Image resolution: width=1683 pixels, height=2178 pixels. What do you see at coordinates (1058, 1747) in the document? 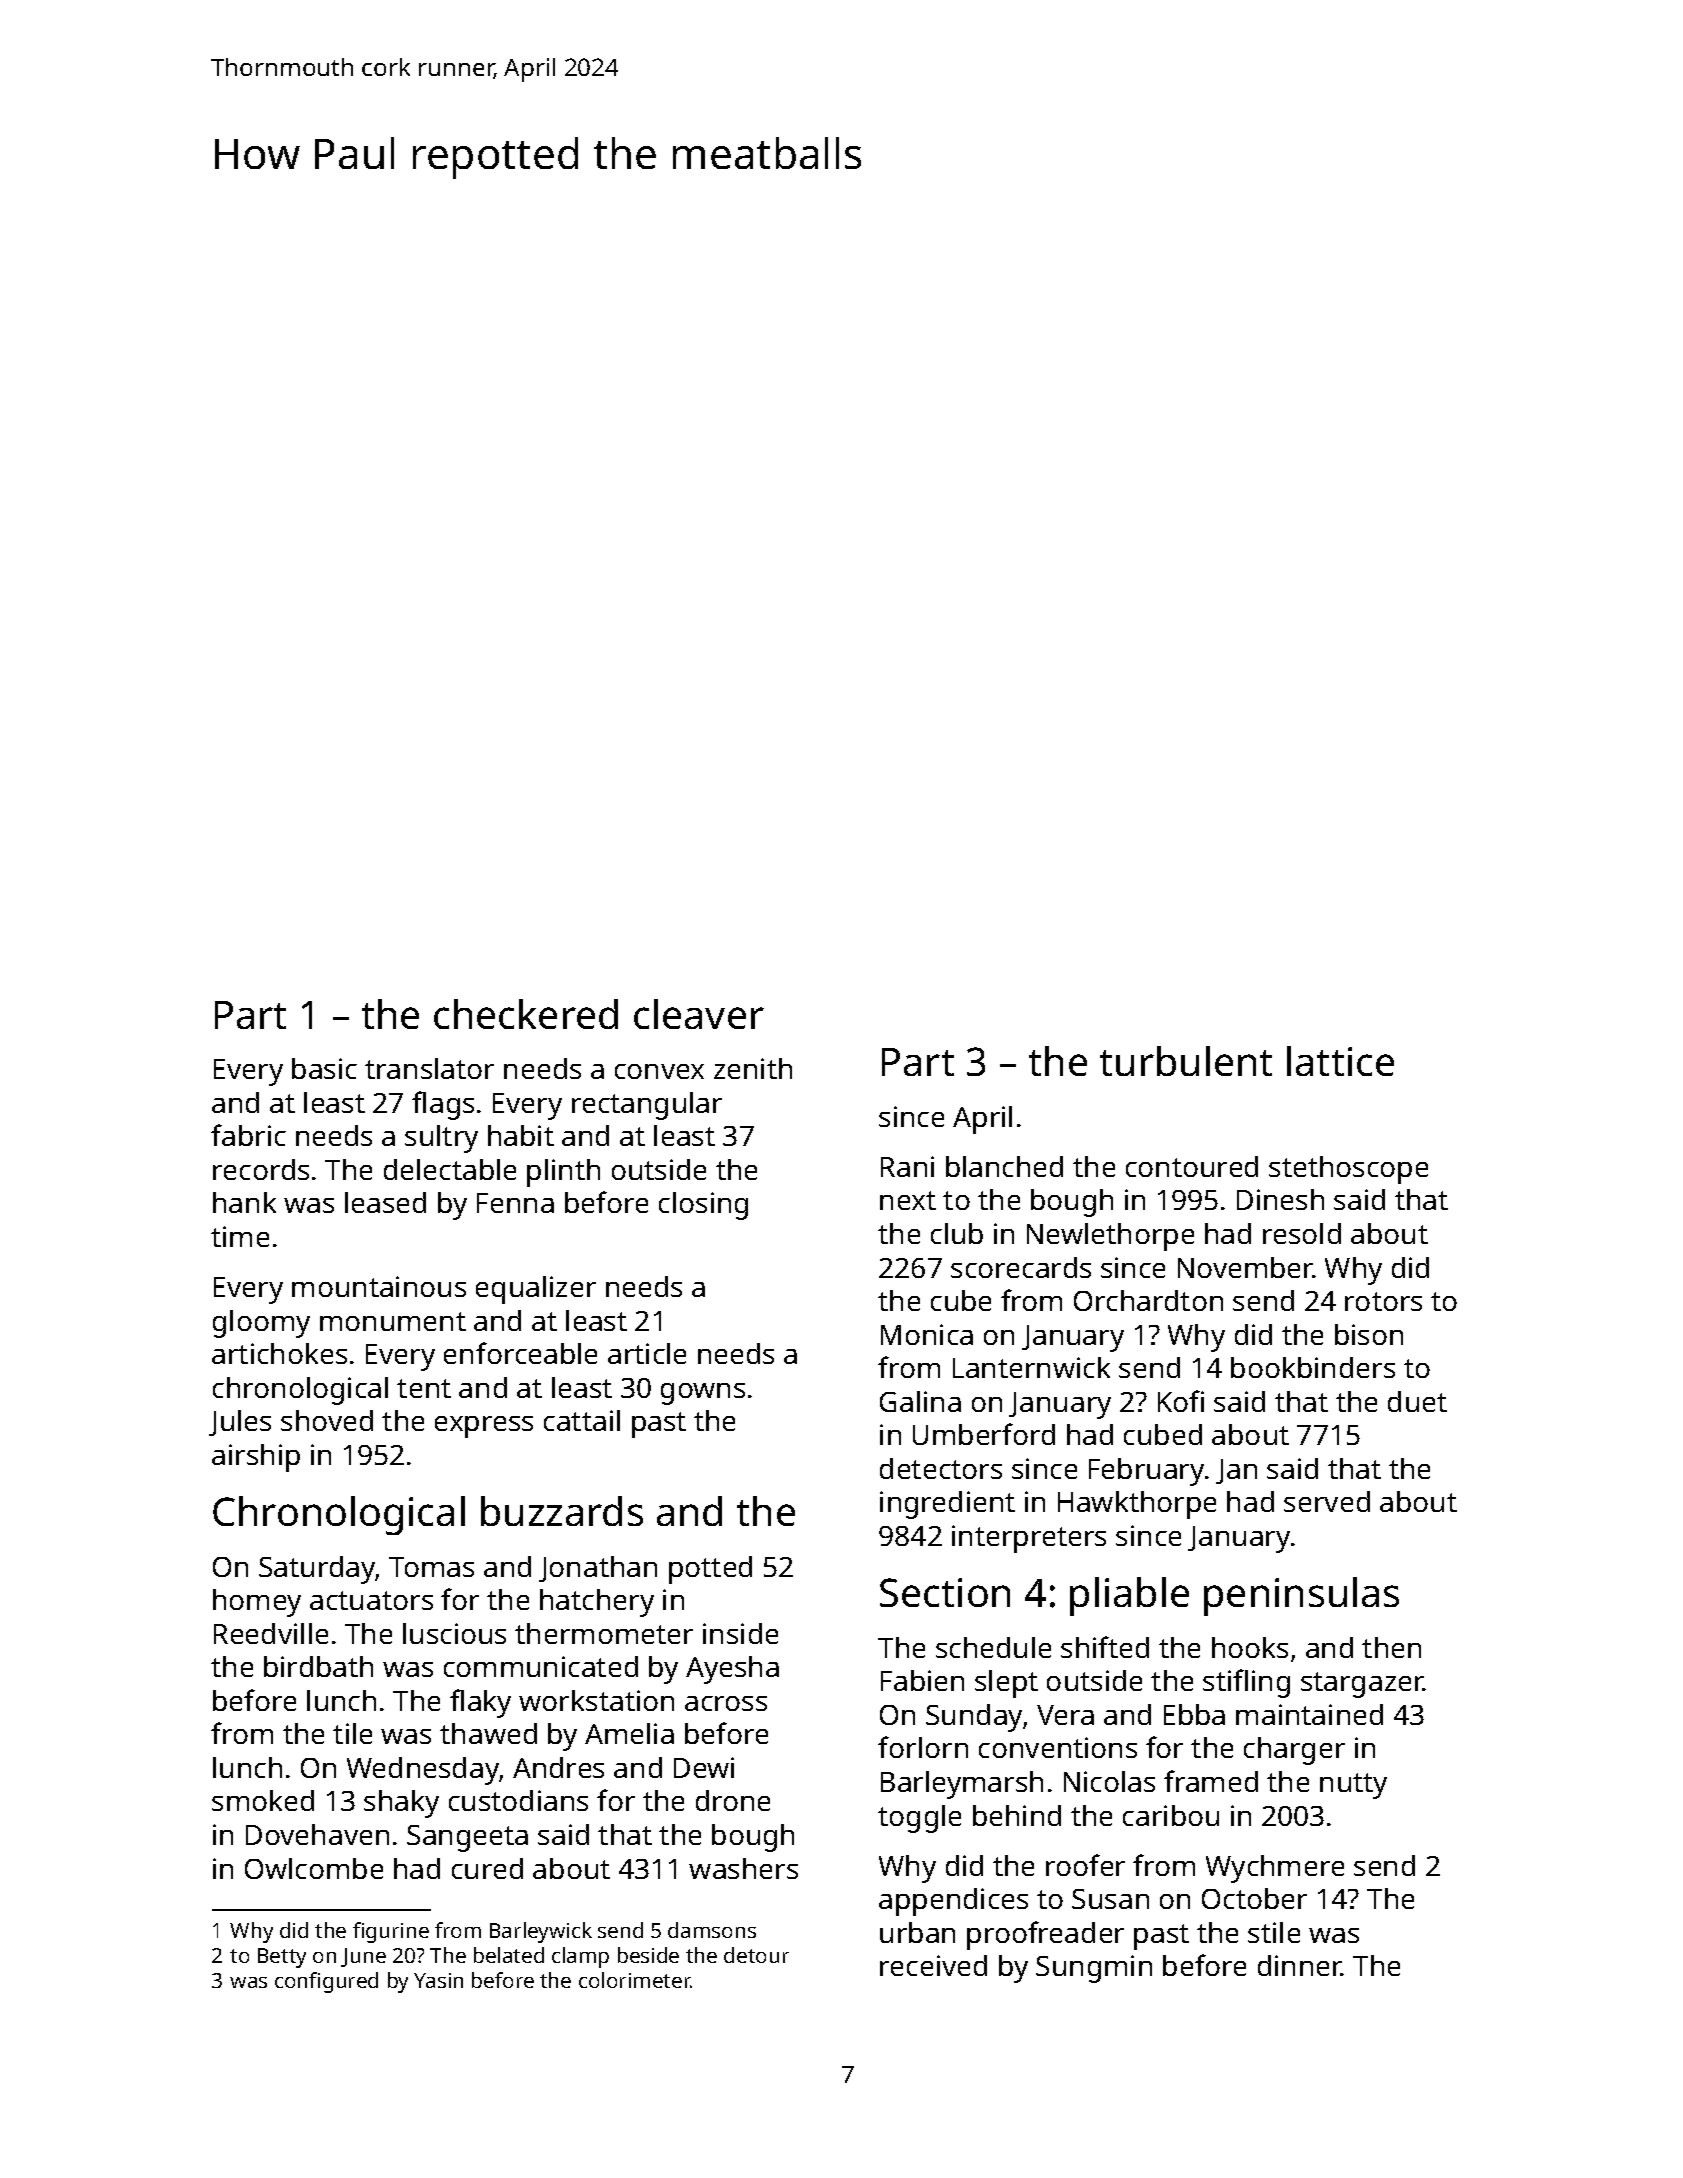
I see `conventions` at bounding box center [1058, 1747].
